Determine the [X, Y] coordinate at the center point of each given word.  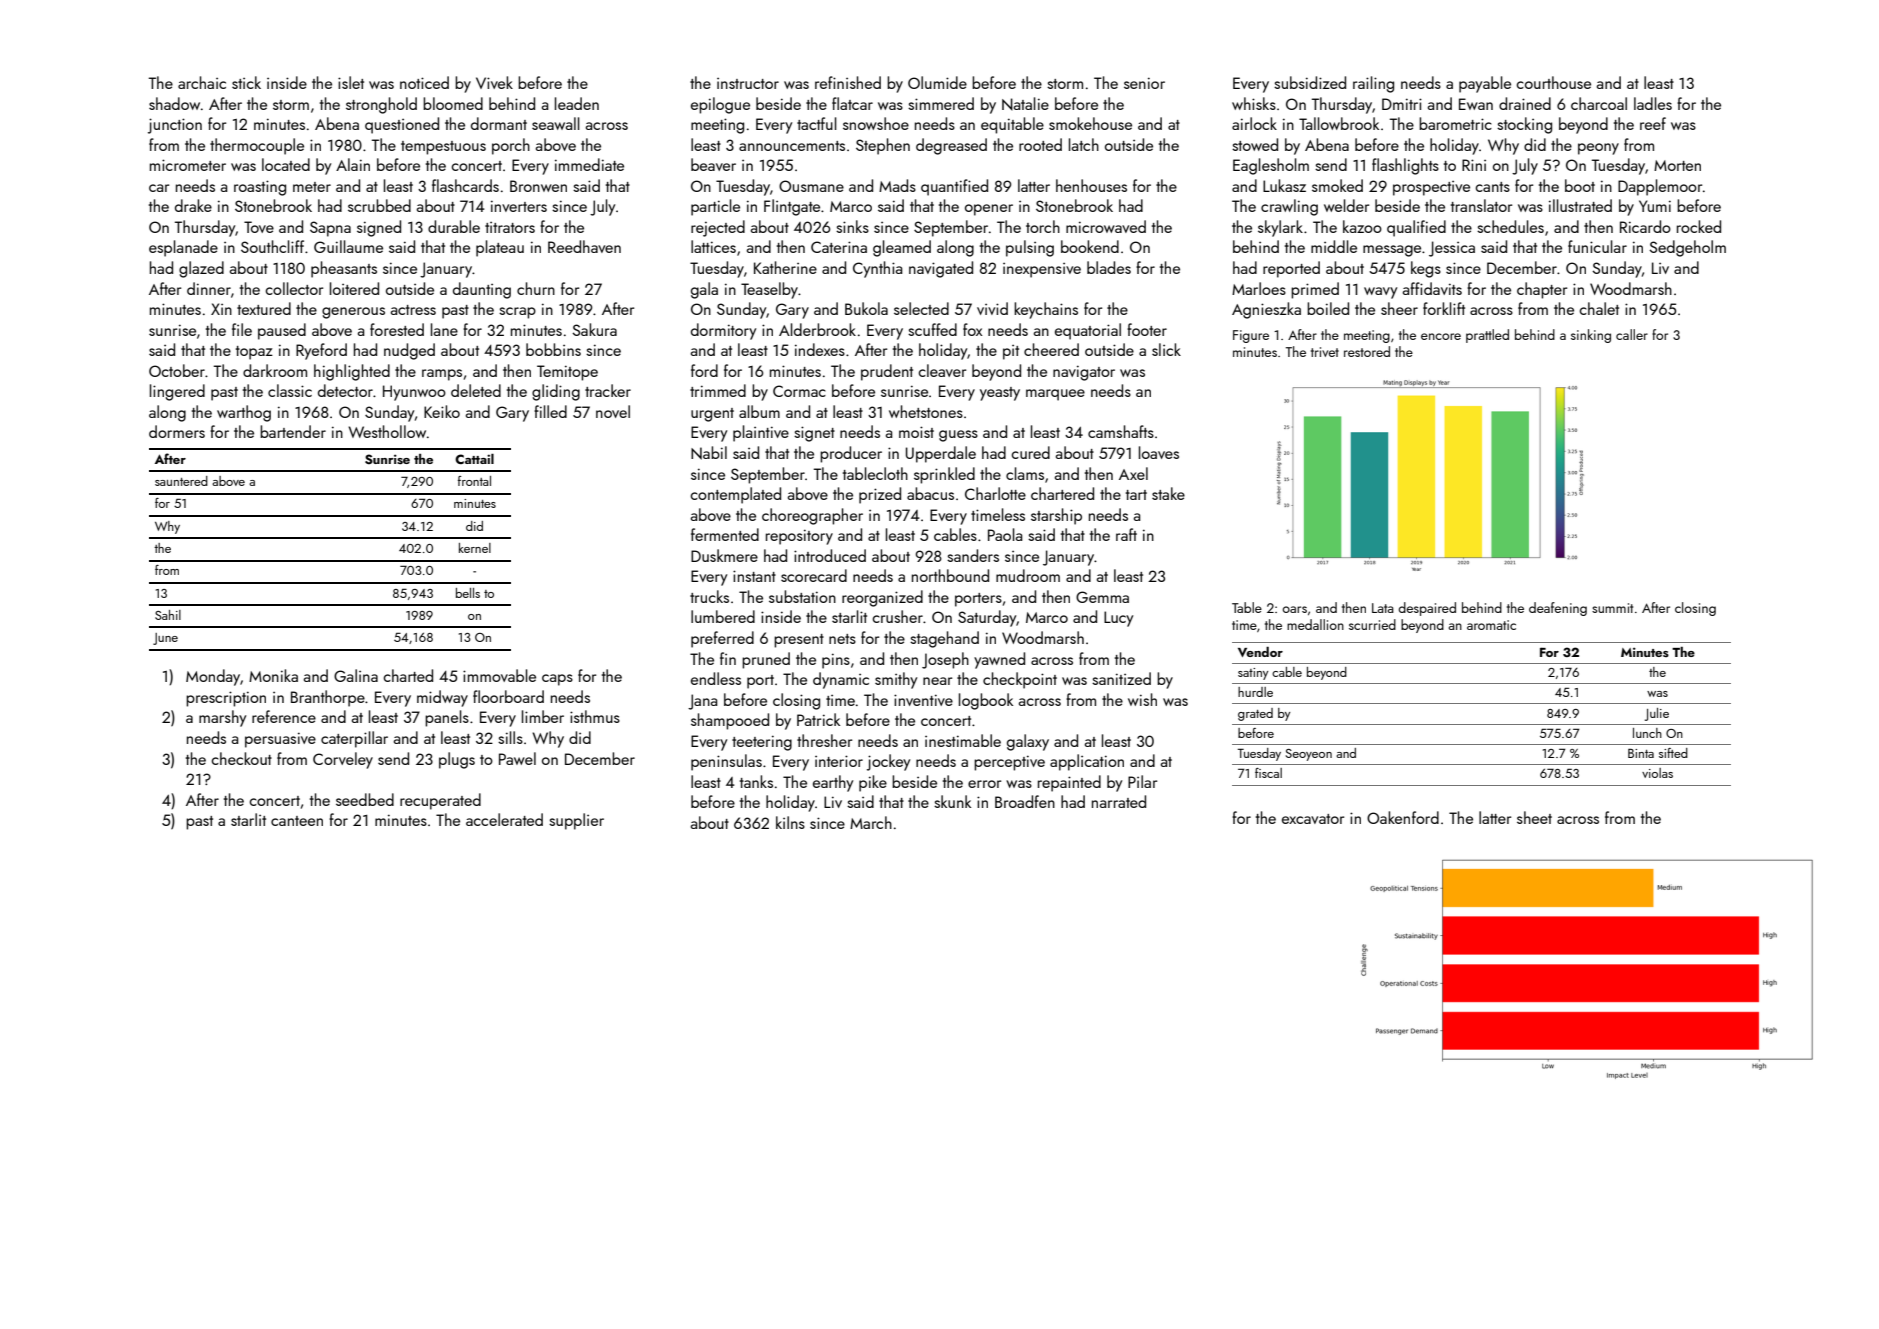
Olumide [937, 82]
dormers [177, 431]
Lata [1383, 608]
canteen [297, 821]
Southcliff [272, 246]
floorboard [508, 696]
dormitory [723, 331]
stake [1168, 493]
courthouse [1553, 82]
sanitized [1121, 678]
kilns [790, 822]
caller [1632, 334]
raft [1126, 534]
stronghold [381, 105]
